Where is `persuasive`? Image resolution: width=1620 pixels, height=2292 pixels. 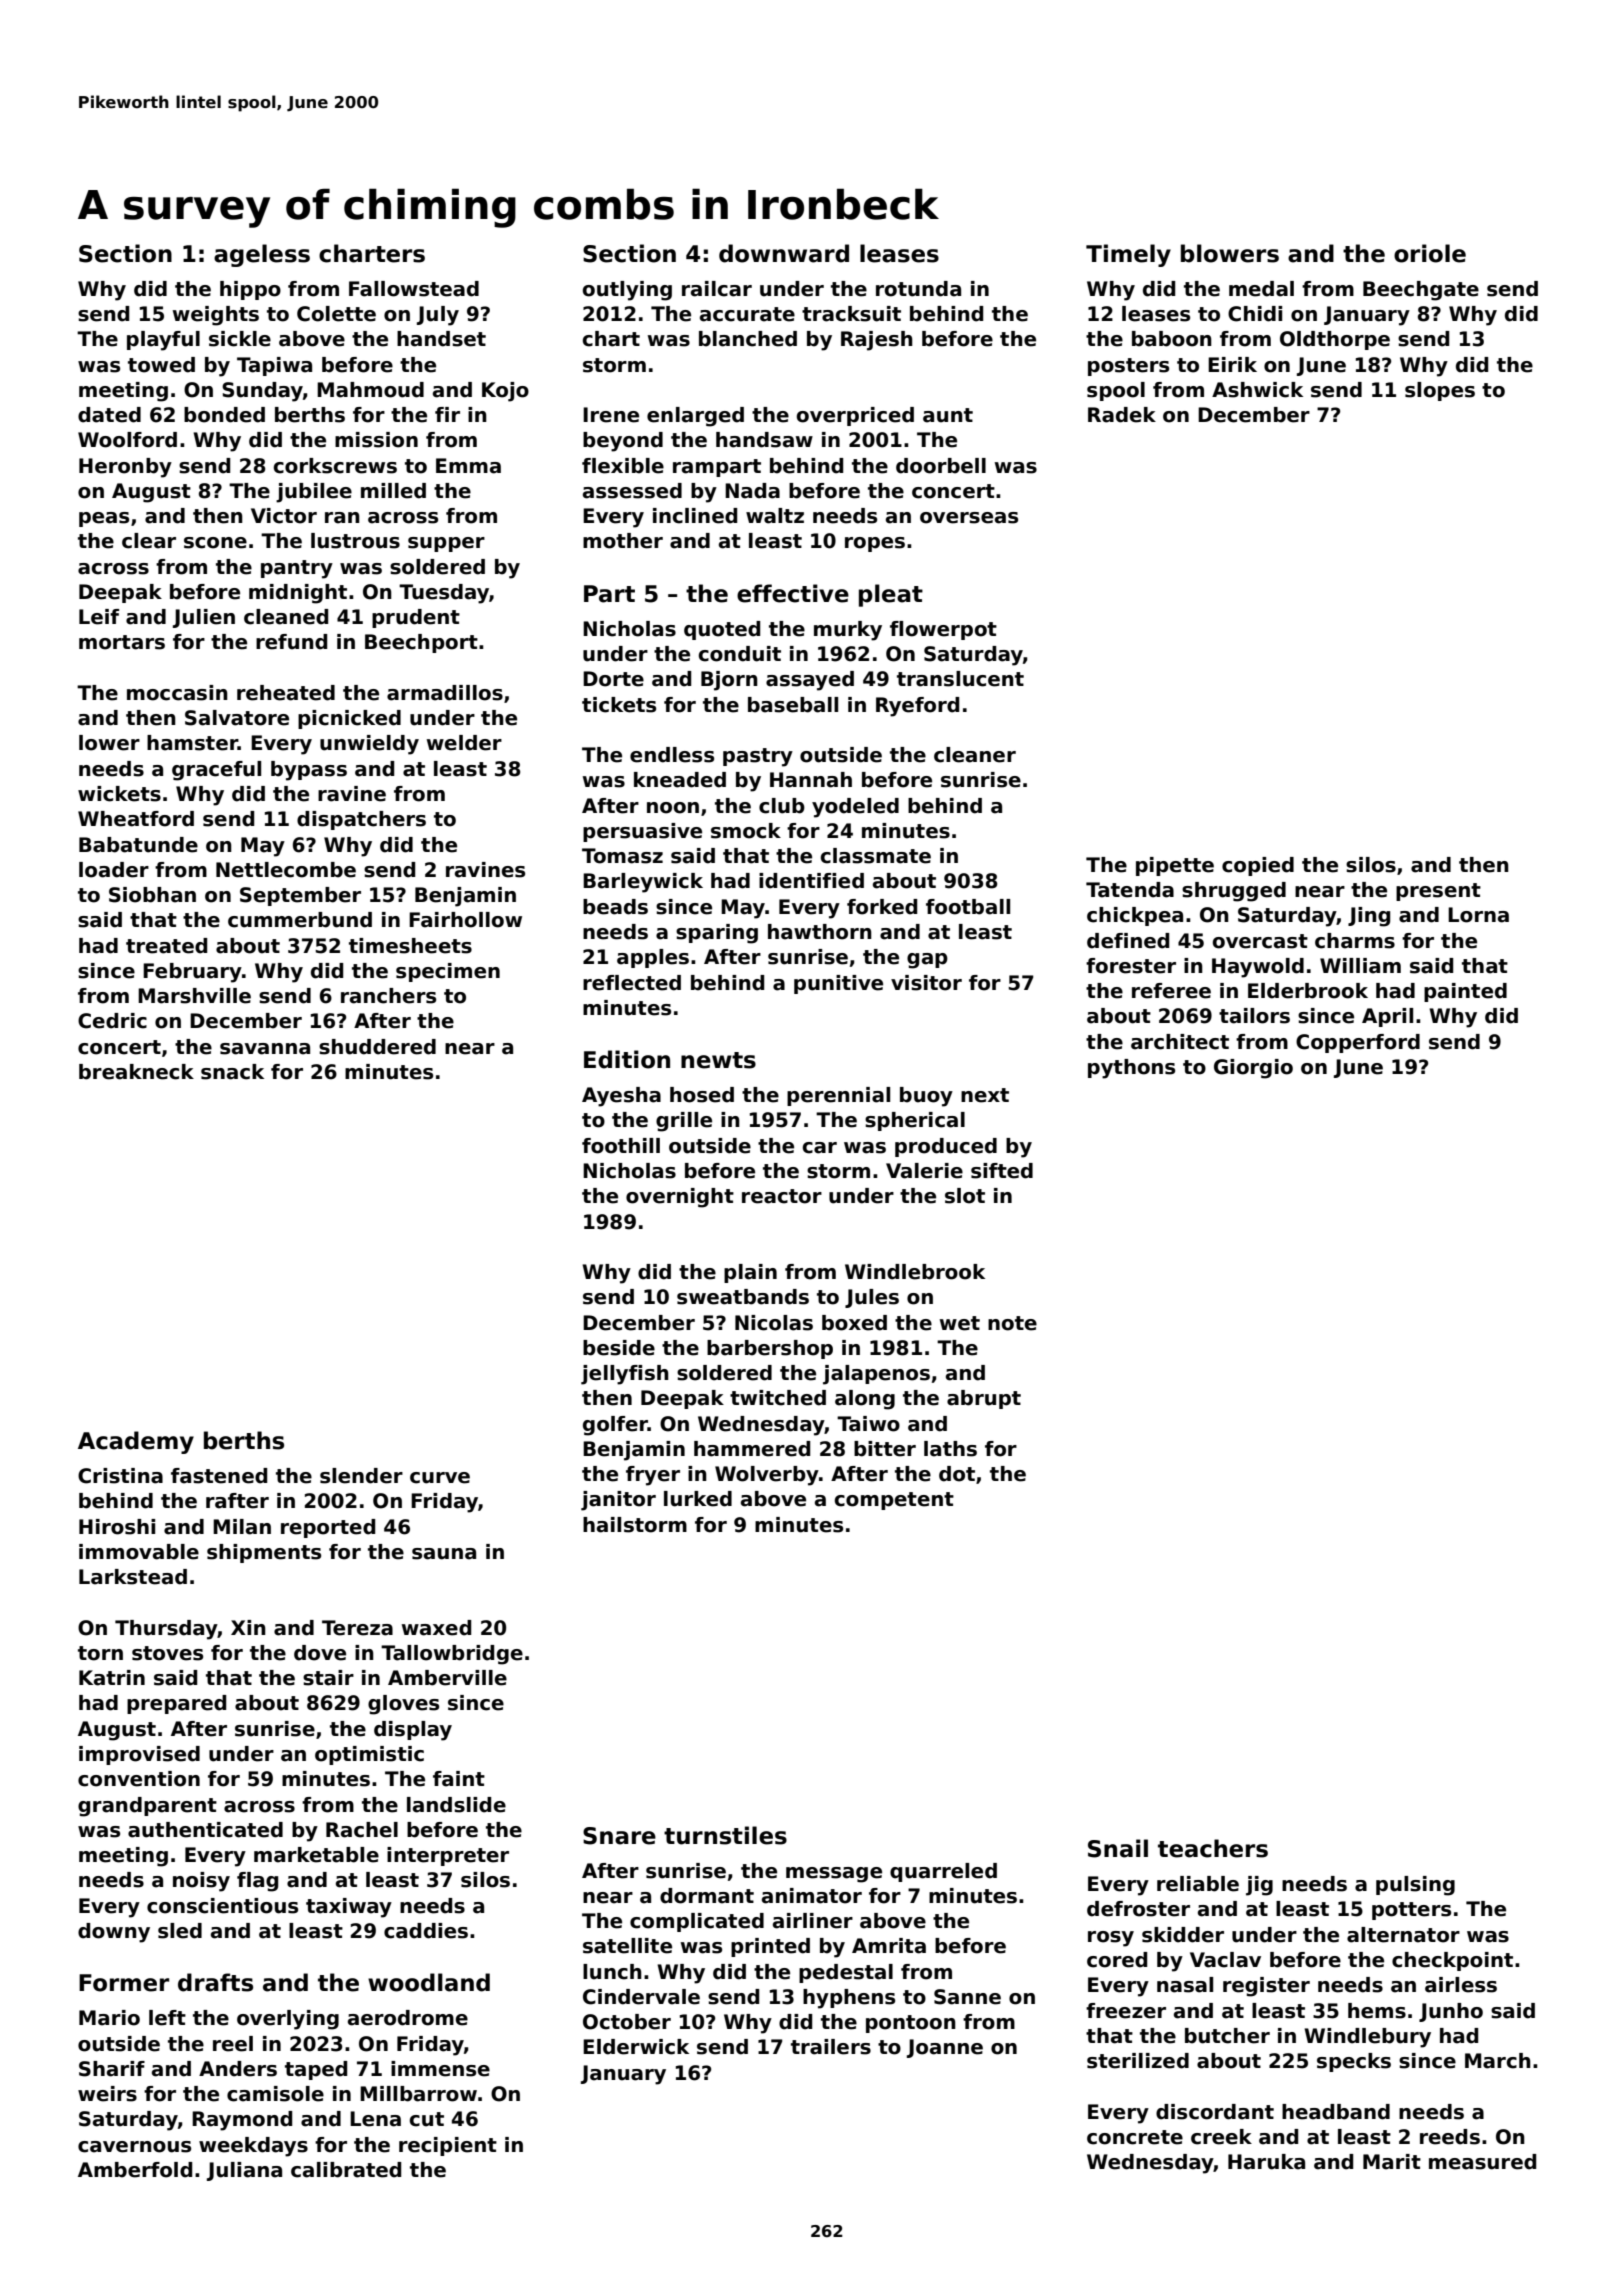
persuasive is located at coordinates (642, 832).
